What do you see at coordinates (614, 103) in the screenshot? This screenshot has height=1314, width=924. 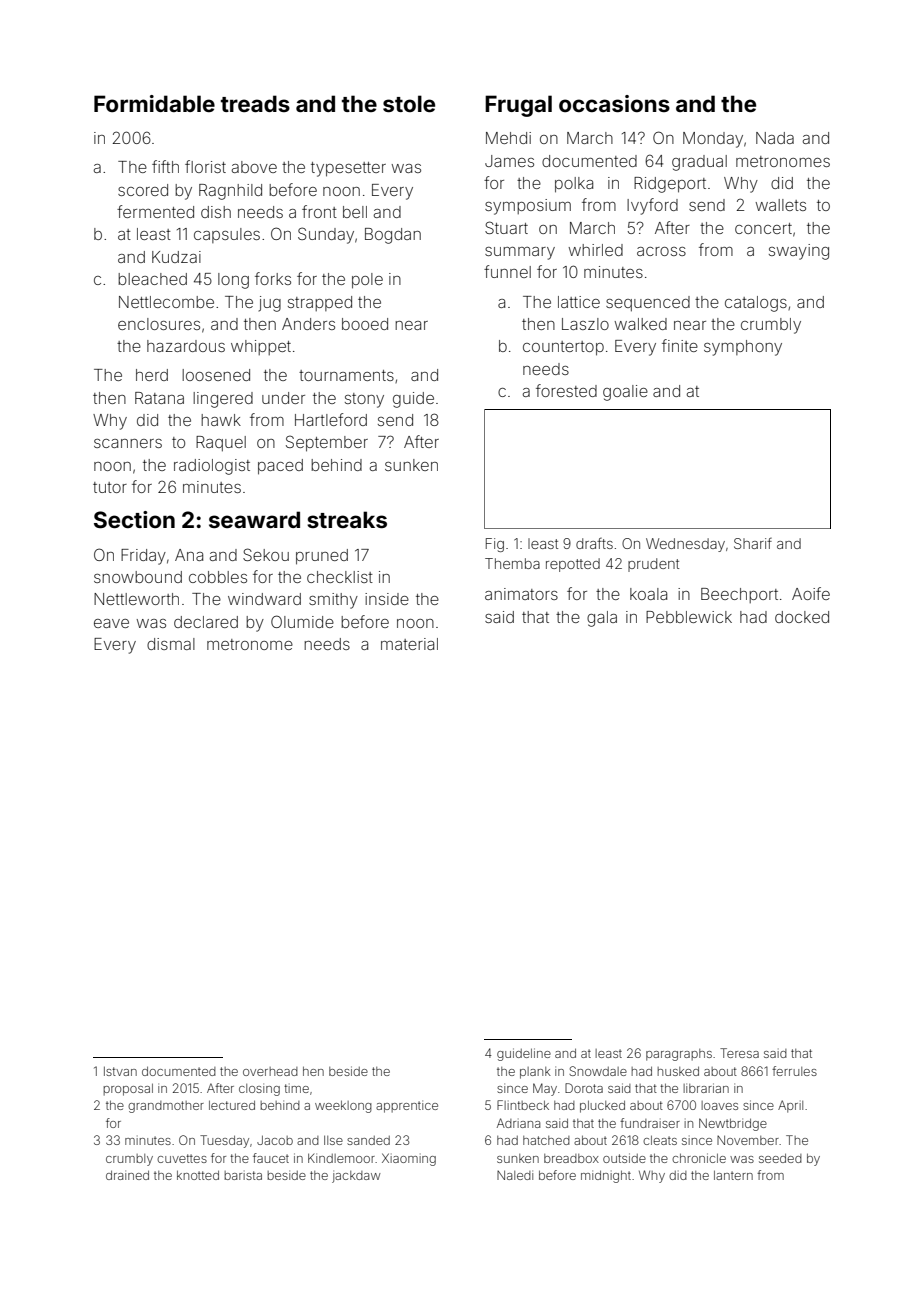 I see `occasions` at bounding box center [614, 103].
